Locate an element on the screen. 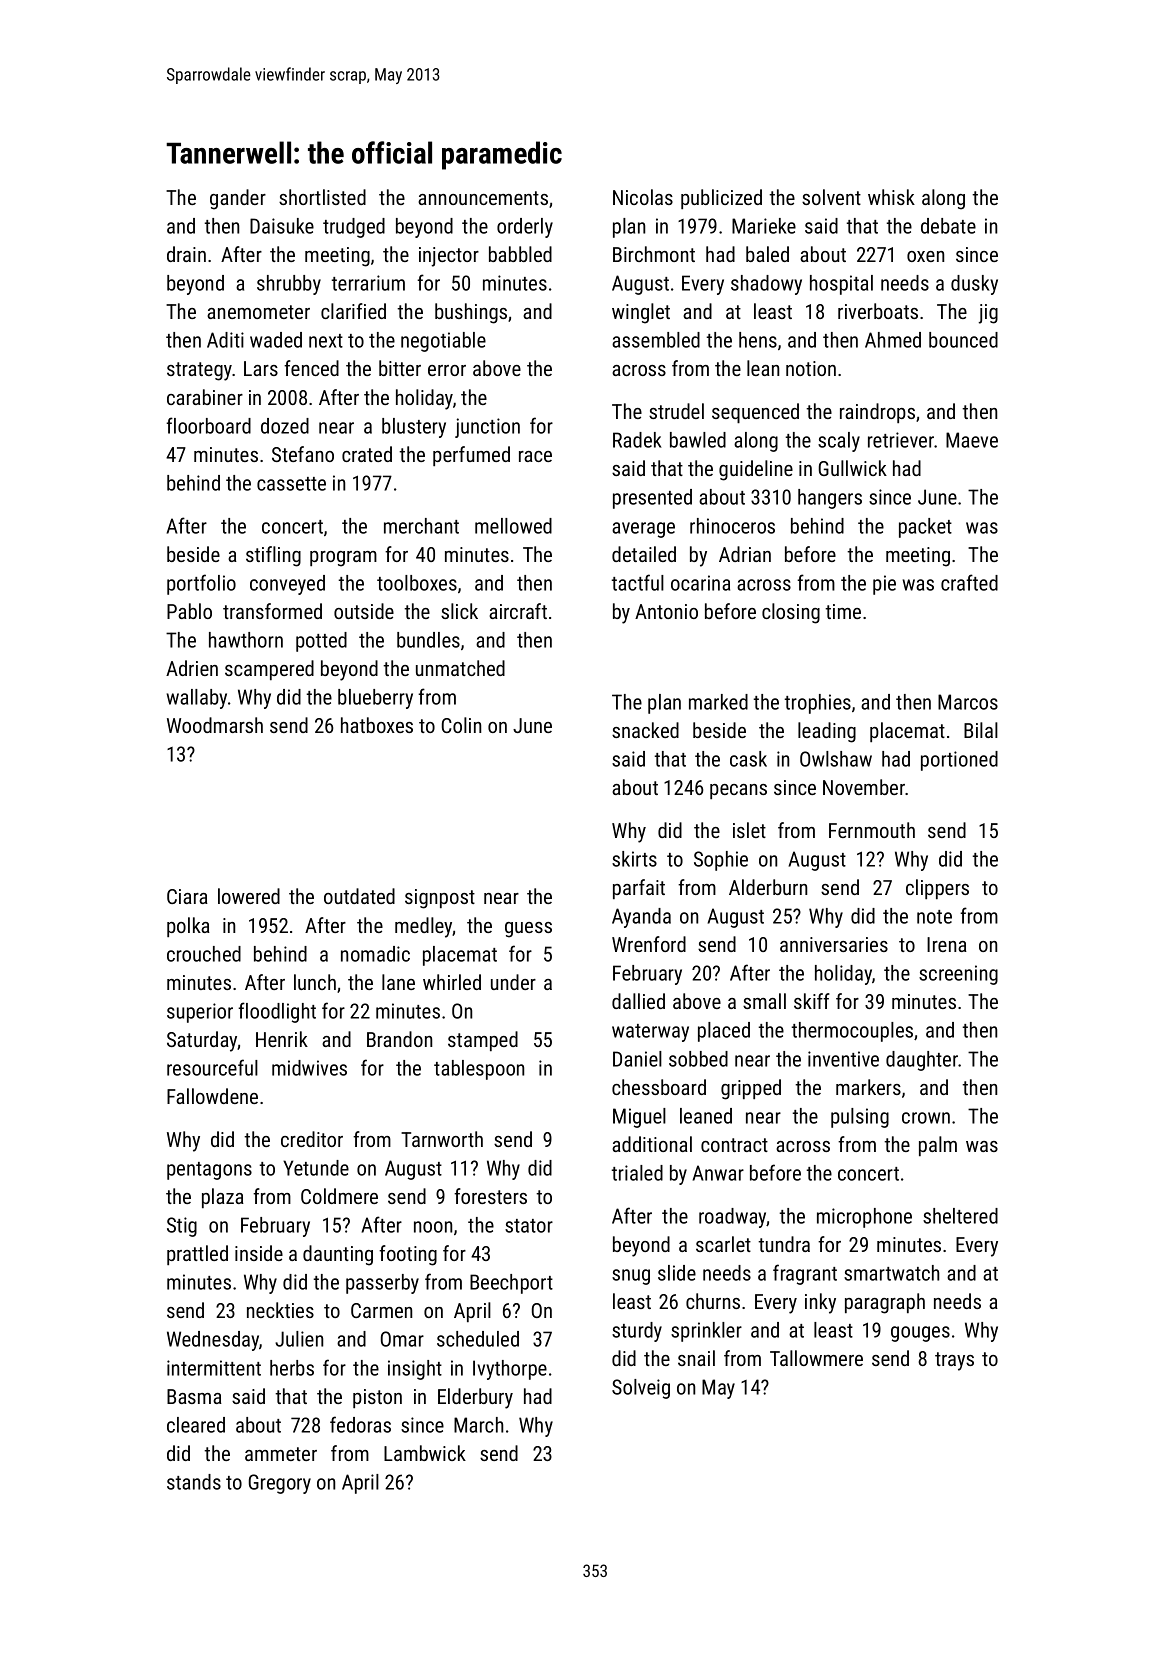 This screenshot has width=1165, height=1654. Adrian is located at coordinates (745, 554).
